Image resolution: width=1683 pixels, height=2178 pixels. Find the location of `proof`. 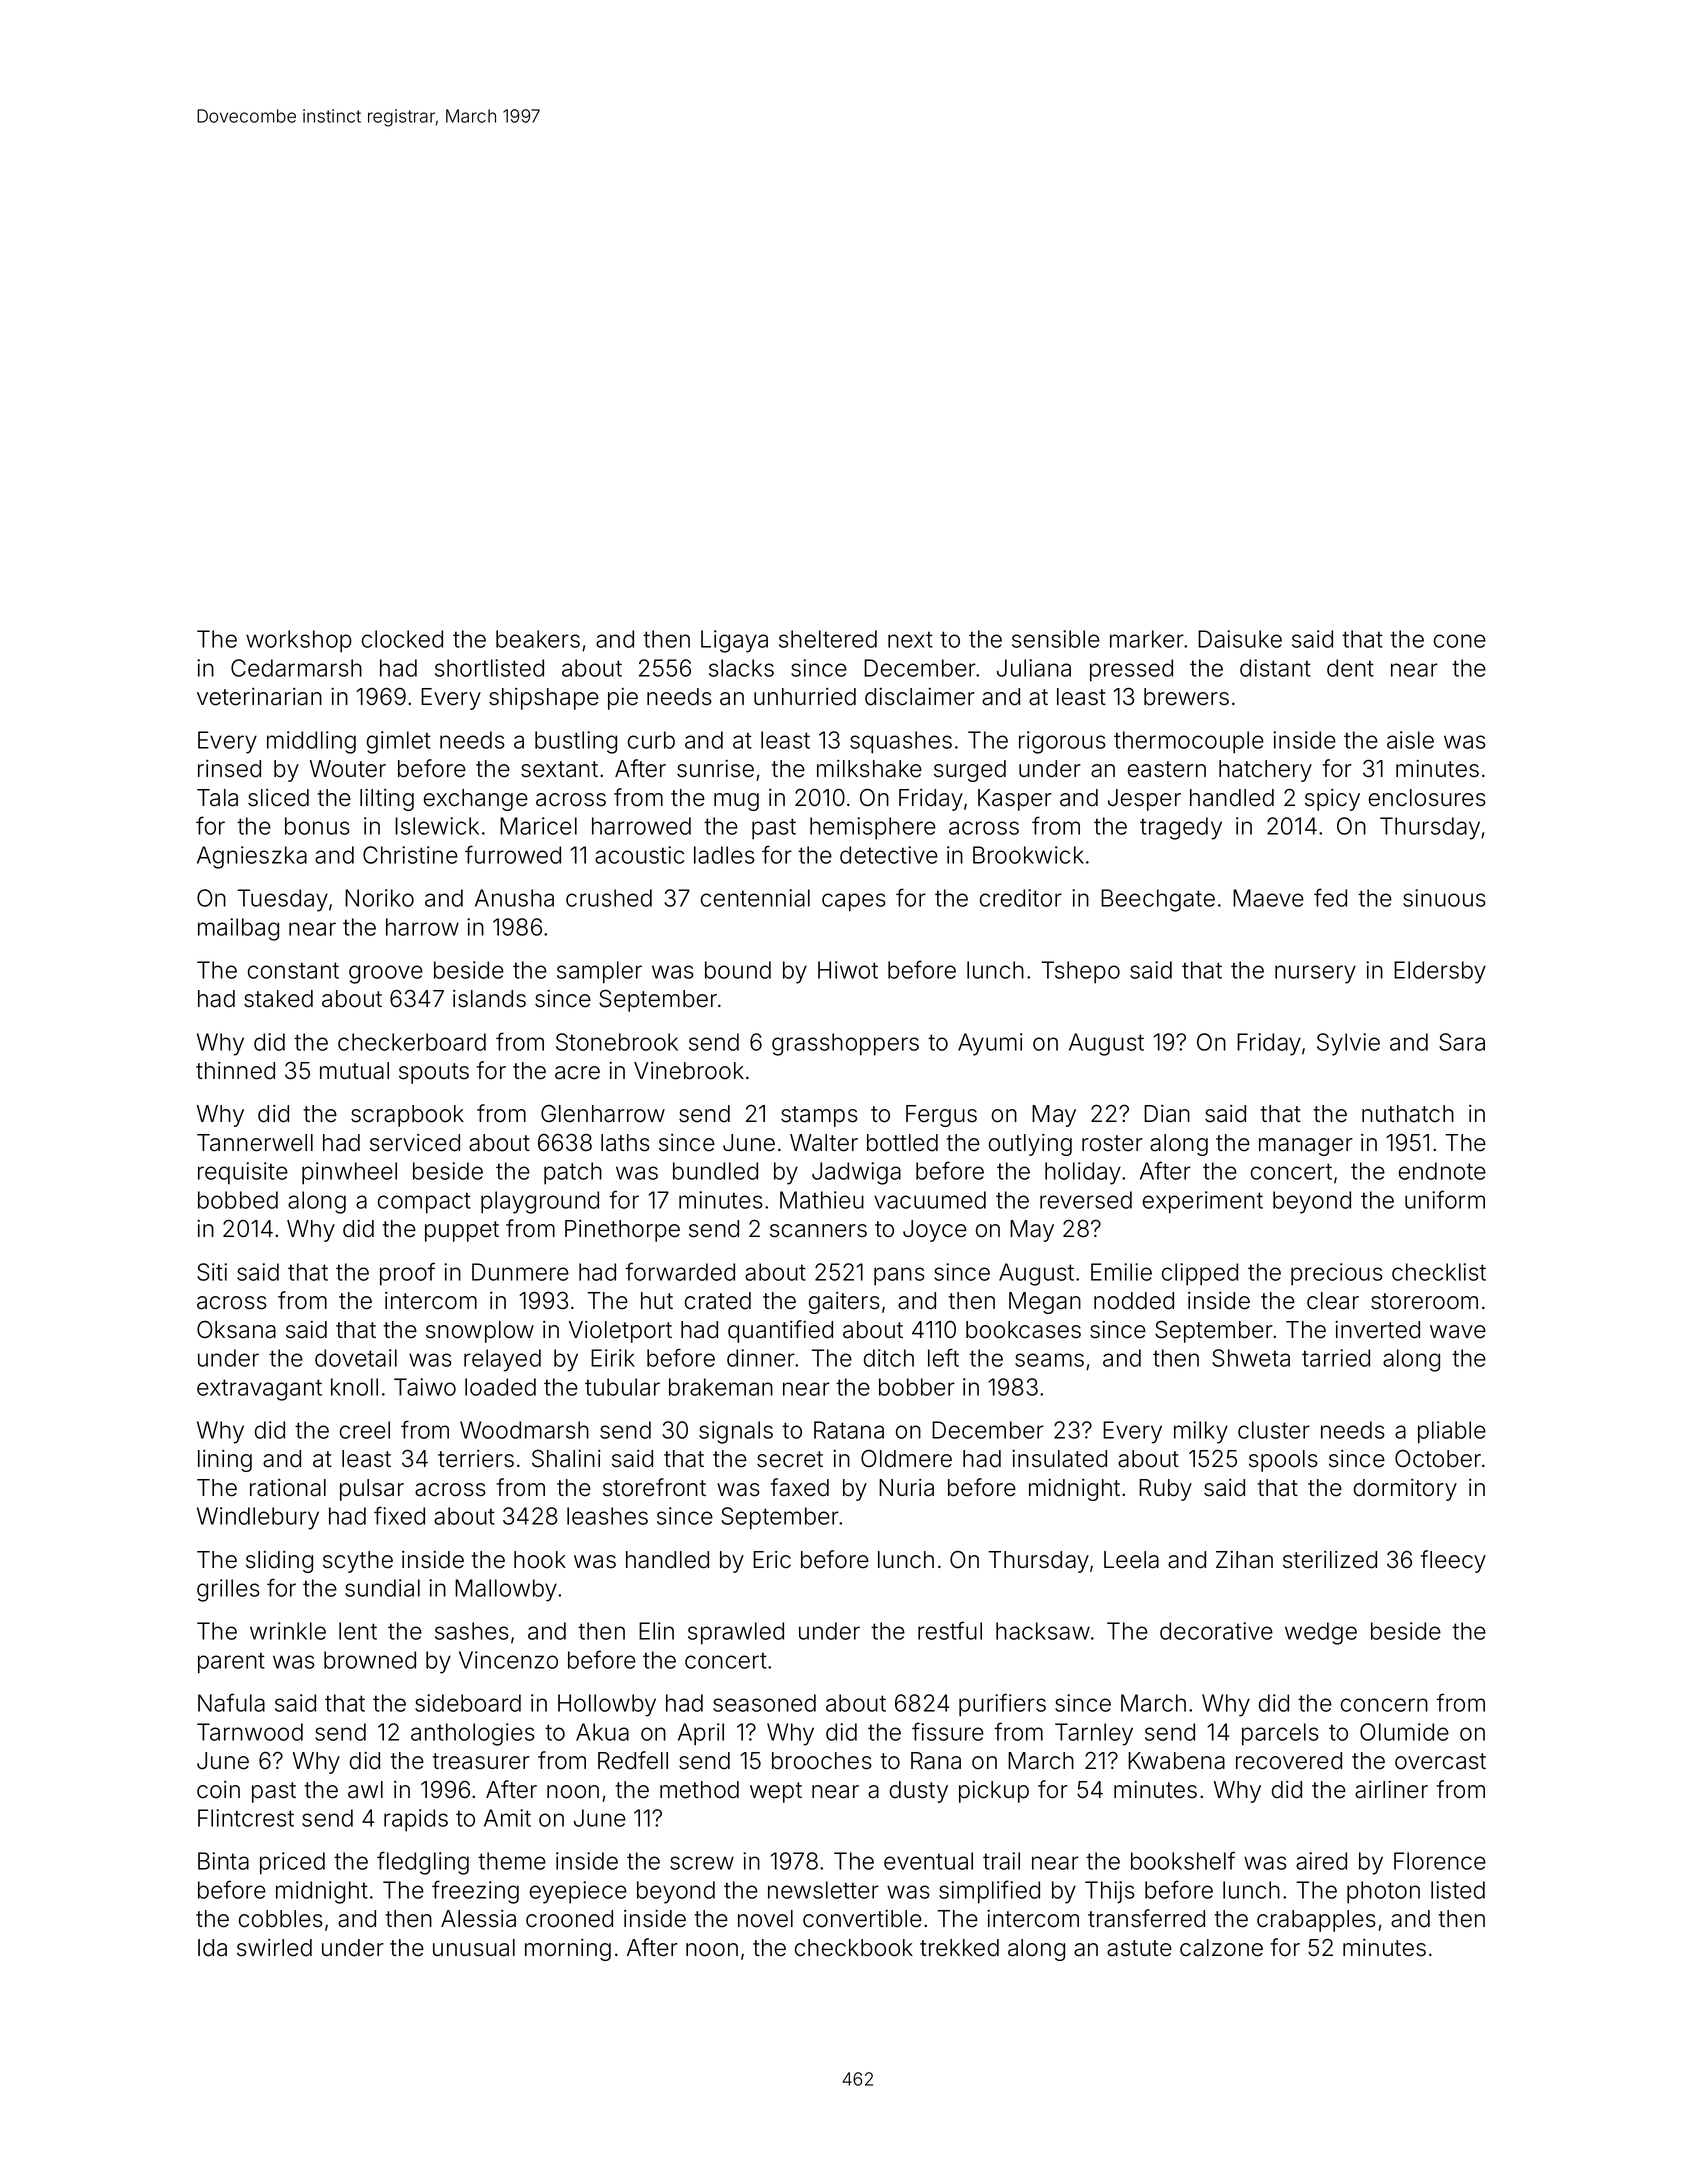

proof is located at coordinates (407, 1274).
